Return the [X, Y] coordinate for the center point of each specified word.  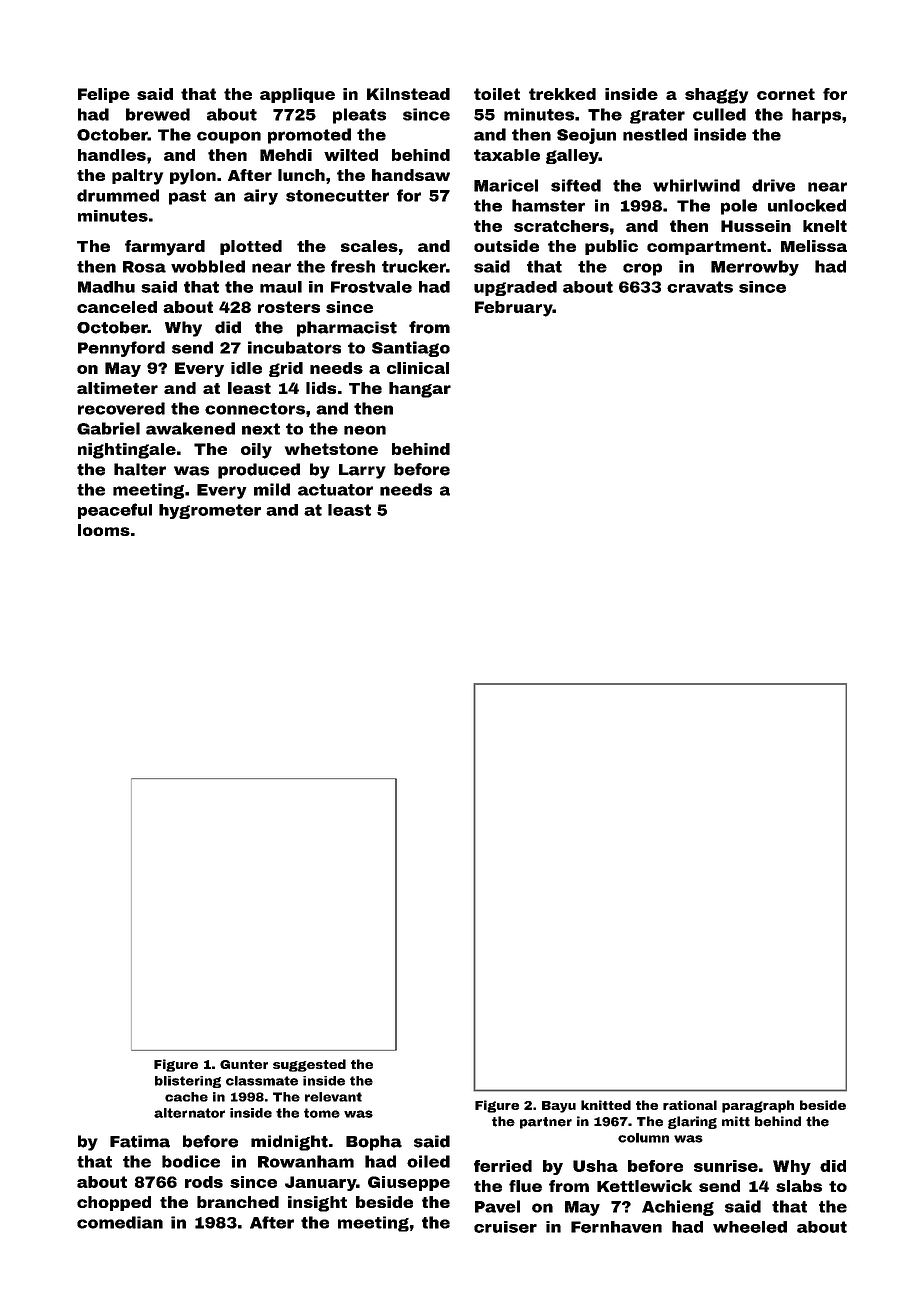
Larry [362, 471]
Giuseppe [409, 1183]
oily [256, 451]
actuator [335, 490]
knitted [606, 1105]
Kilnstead [408, 94]
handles [112, 155]
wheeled [750, 1227]
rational [690, 1105]
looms [104, 530]
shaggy [716, 96]
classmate [262, 1081]
